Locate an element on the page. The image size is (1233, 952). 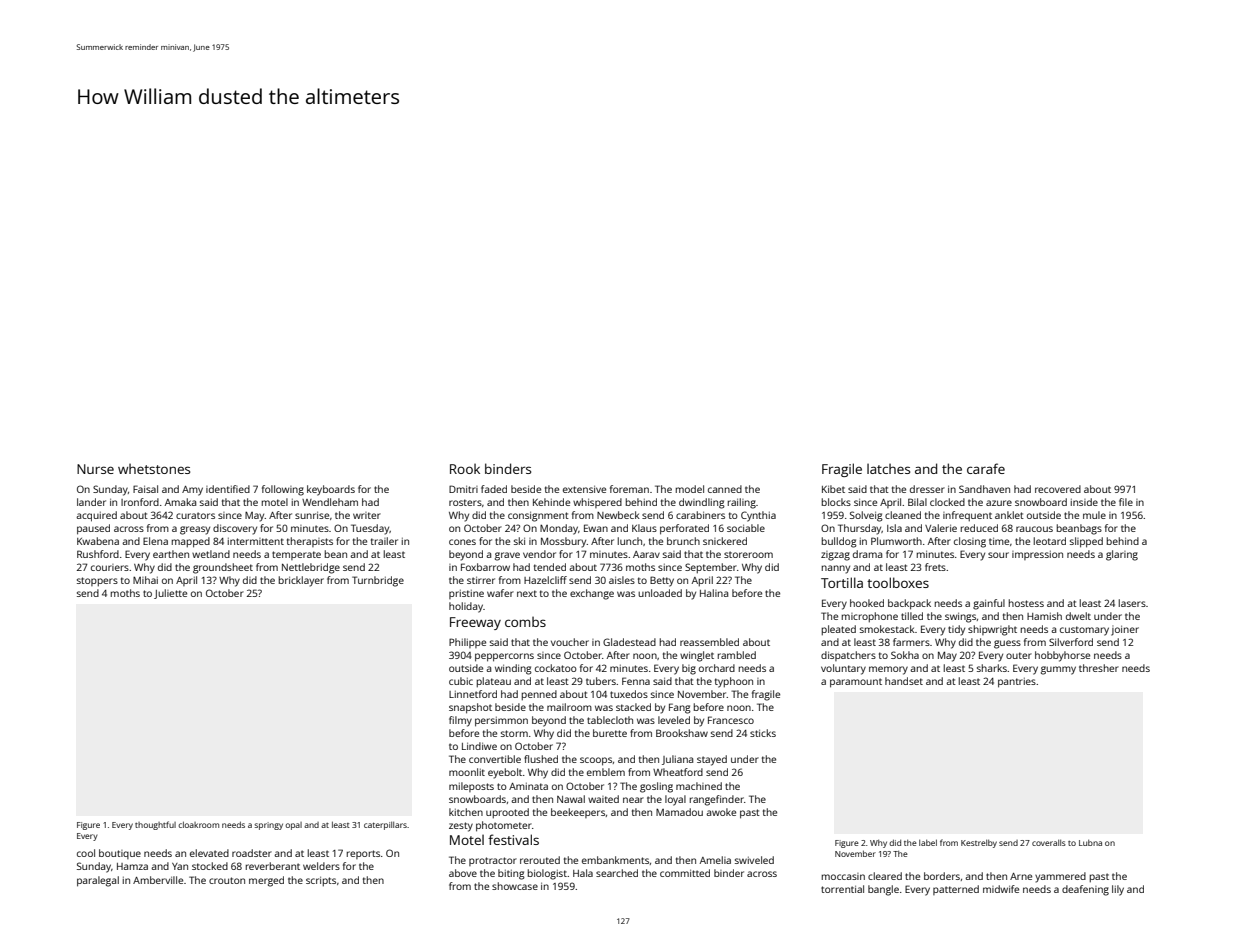
faded is located at coordinates (494, 489).
